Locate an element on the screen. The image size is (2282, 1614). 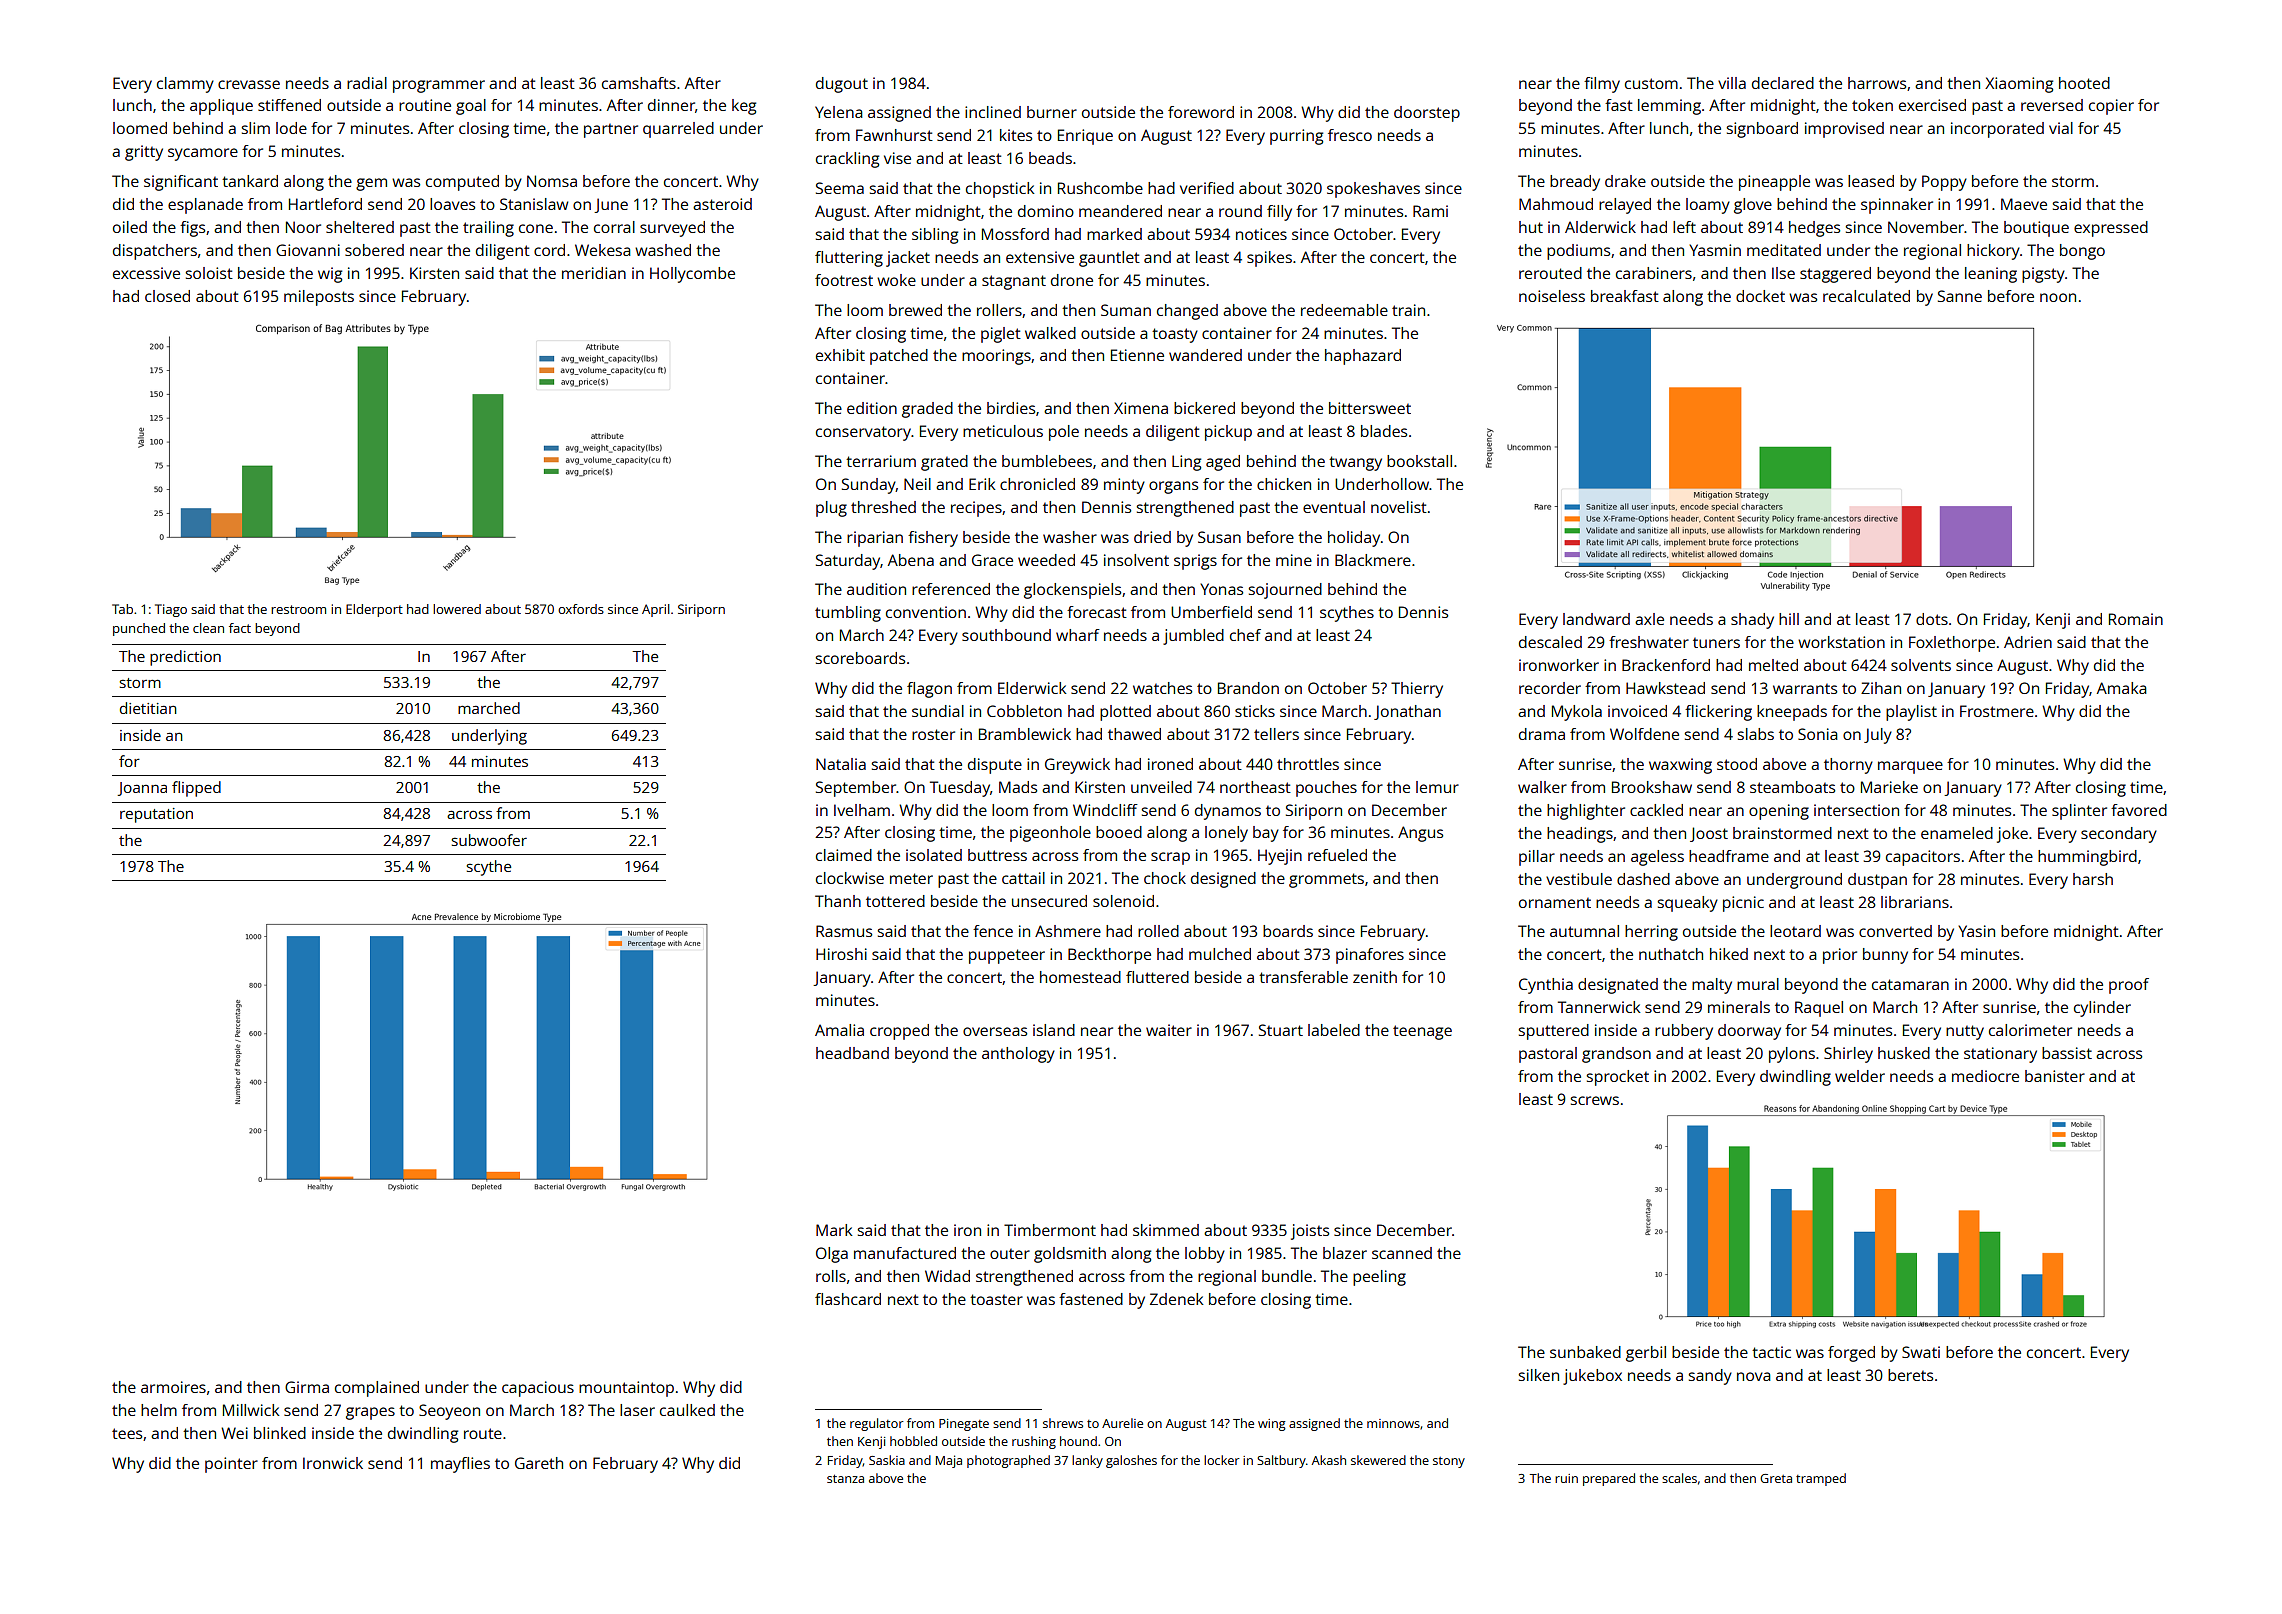
hill is located at coordinates (1789, 619).
